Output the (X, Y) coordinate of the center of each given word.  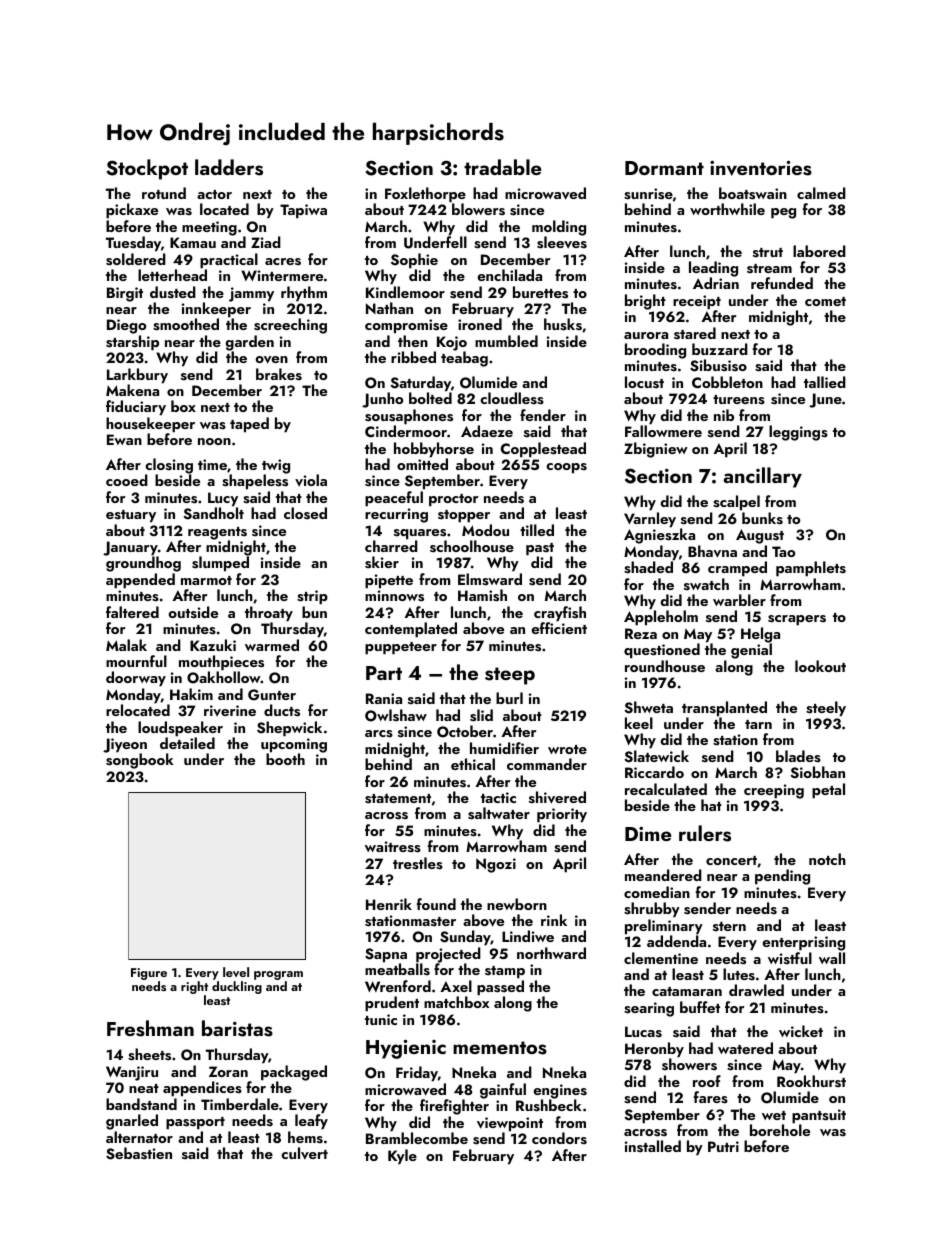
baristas (237, 1028)
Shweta (649, 707)
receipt (697, 302)
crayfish (560, 614)
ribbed (413, 357)
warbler (739, 600)
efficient (559, 628)
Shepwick (289, 729)
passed (500, 988)
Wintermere (282, 275)
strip (312, 597)
